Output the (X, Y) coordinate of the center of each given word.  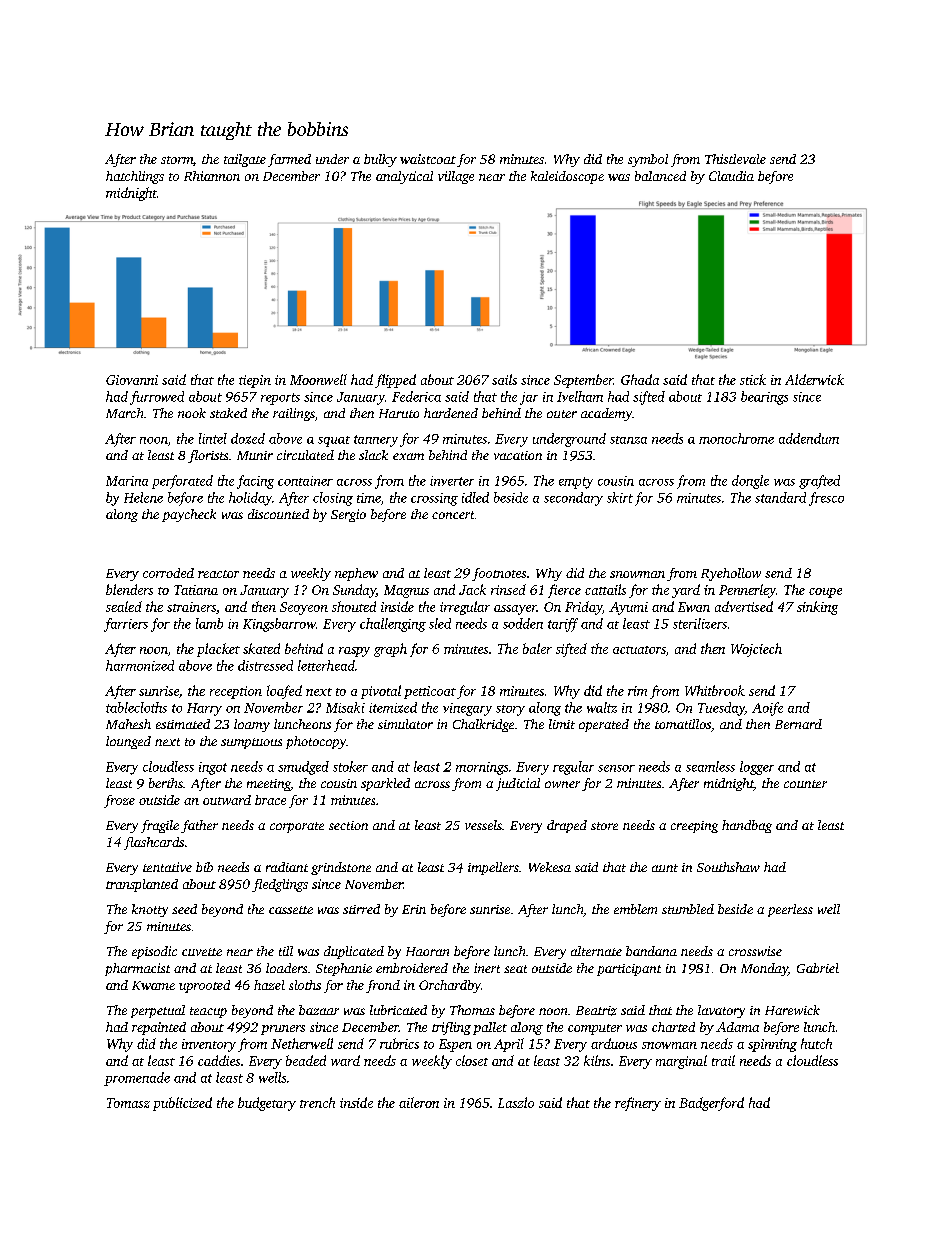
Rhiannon (212, 176)
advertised (744, 606)
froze (119, 801)
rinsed (508, 589)
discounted (278, 514)
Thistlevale (735, 159)
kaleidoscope (567, 177)
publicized (182, 1104)
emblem (635, 909)
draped (567, 826)
